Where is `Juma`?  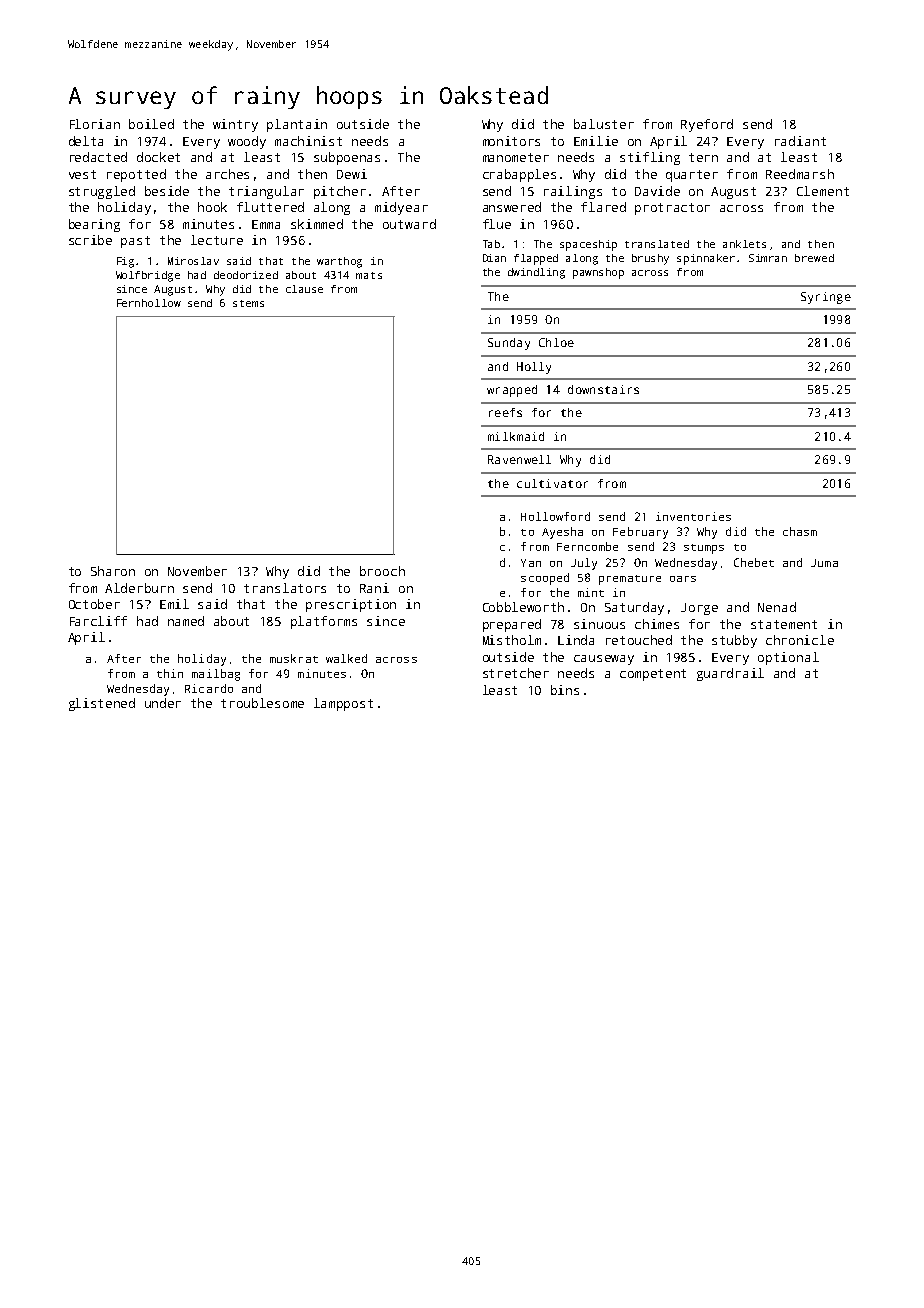
Juma is located at coordinates (824, 563).
